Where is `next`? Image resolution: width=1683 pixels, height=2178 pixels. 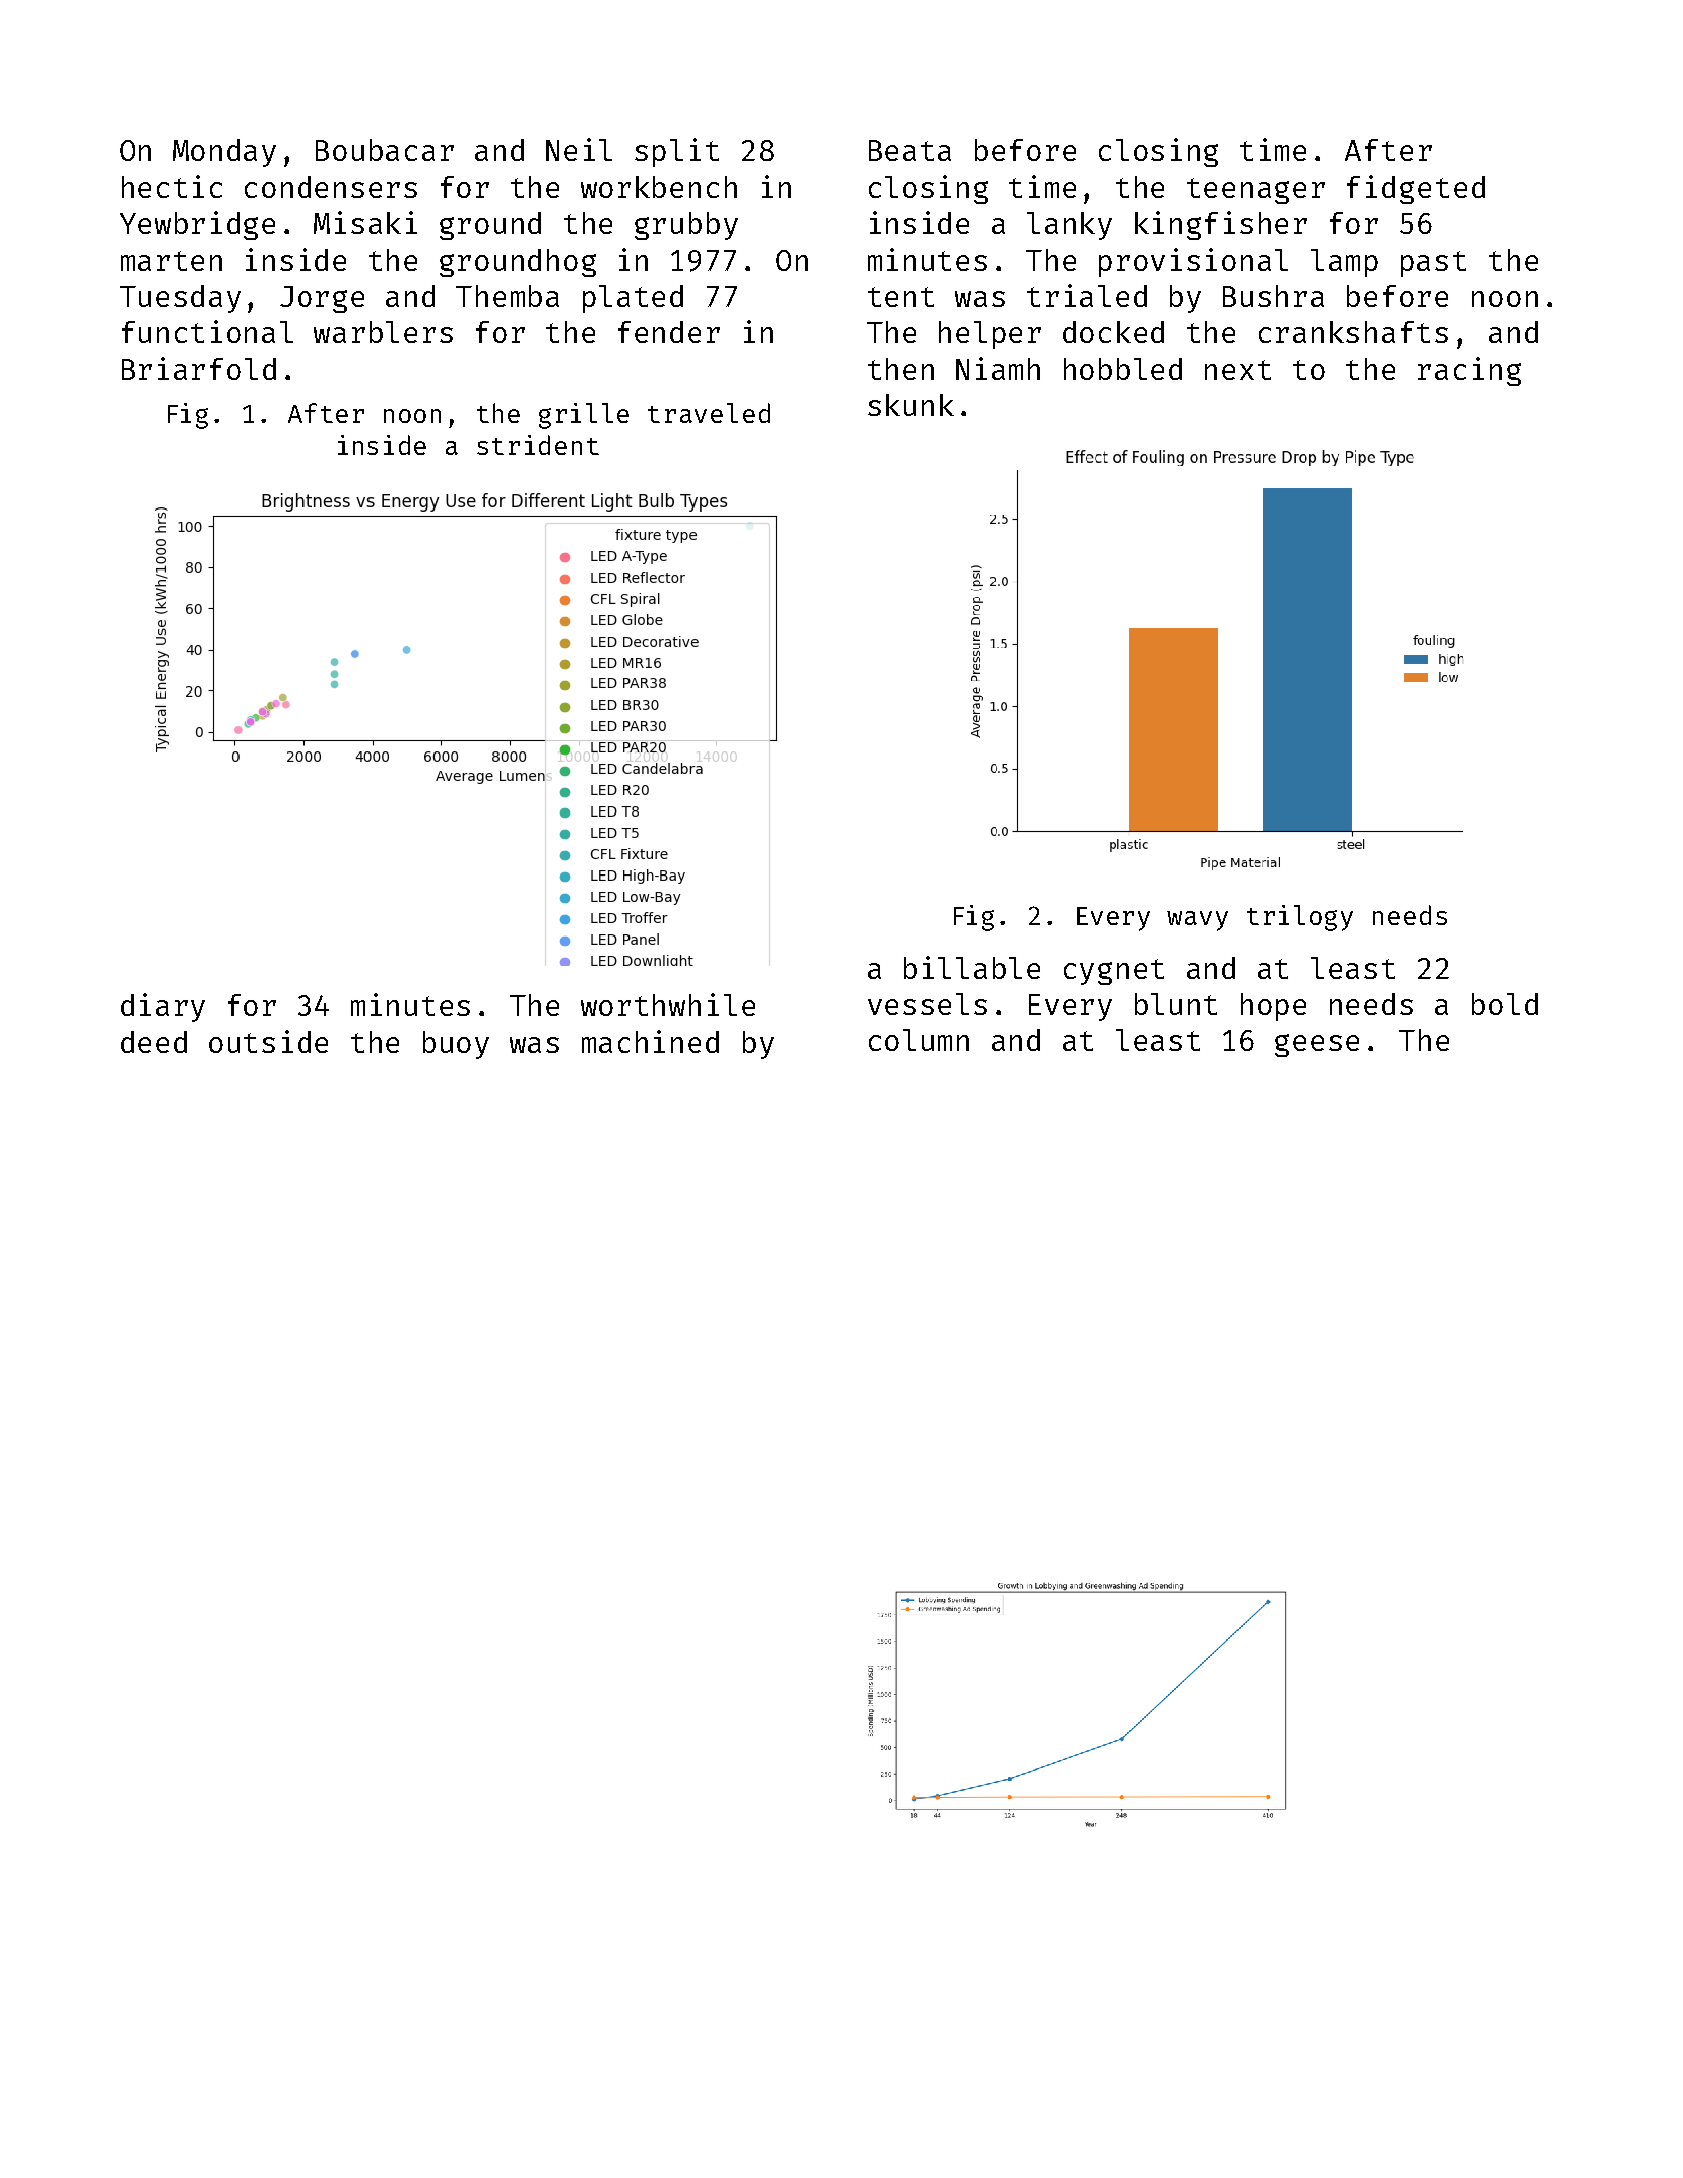
next is located at coordinates (1238, 370).
